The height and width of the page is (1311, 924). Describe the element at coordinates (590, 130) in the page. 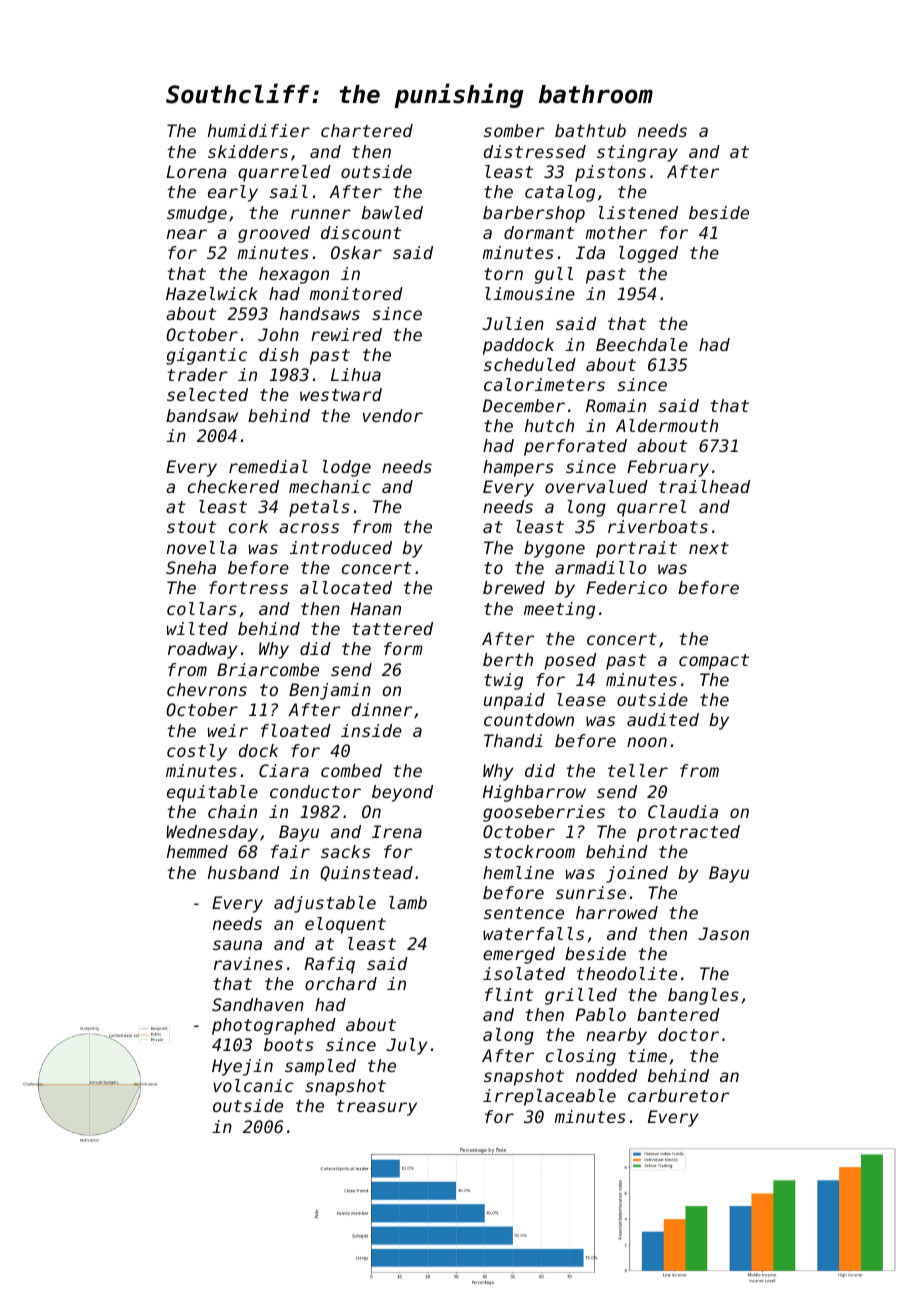

I see `bathtub` at that location.
